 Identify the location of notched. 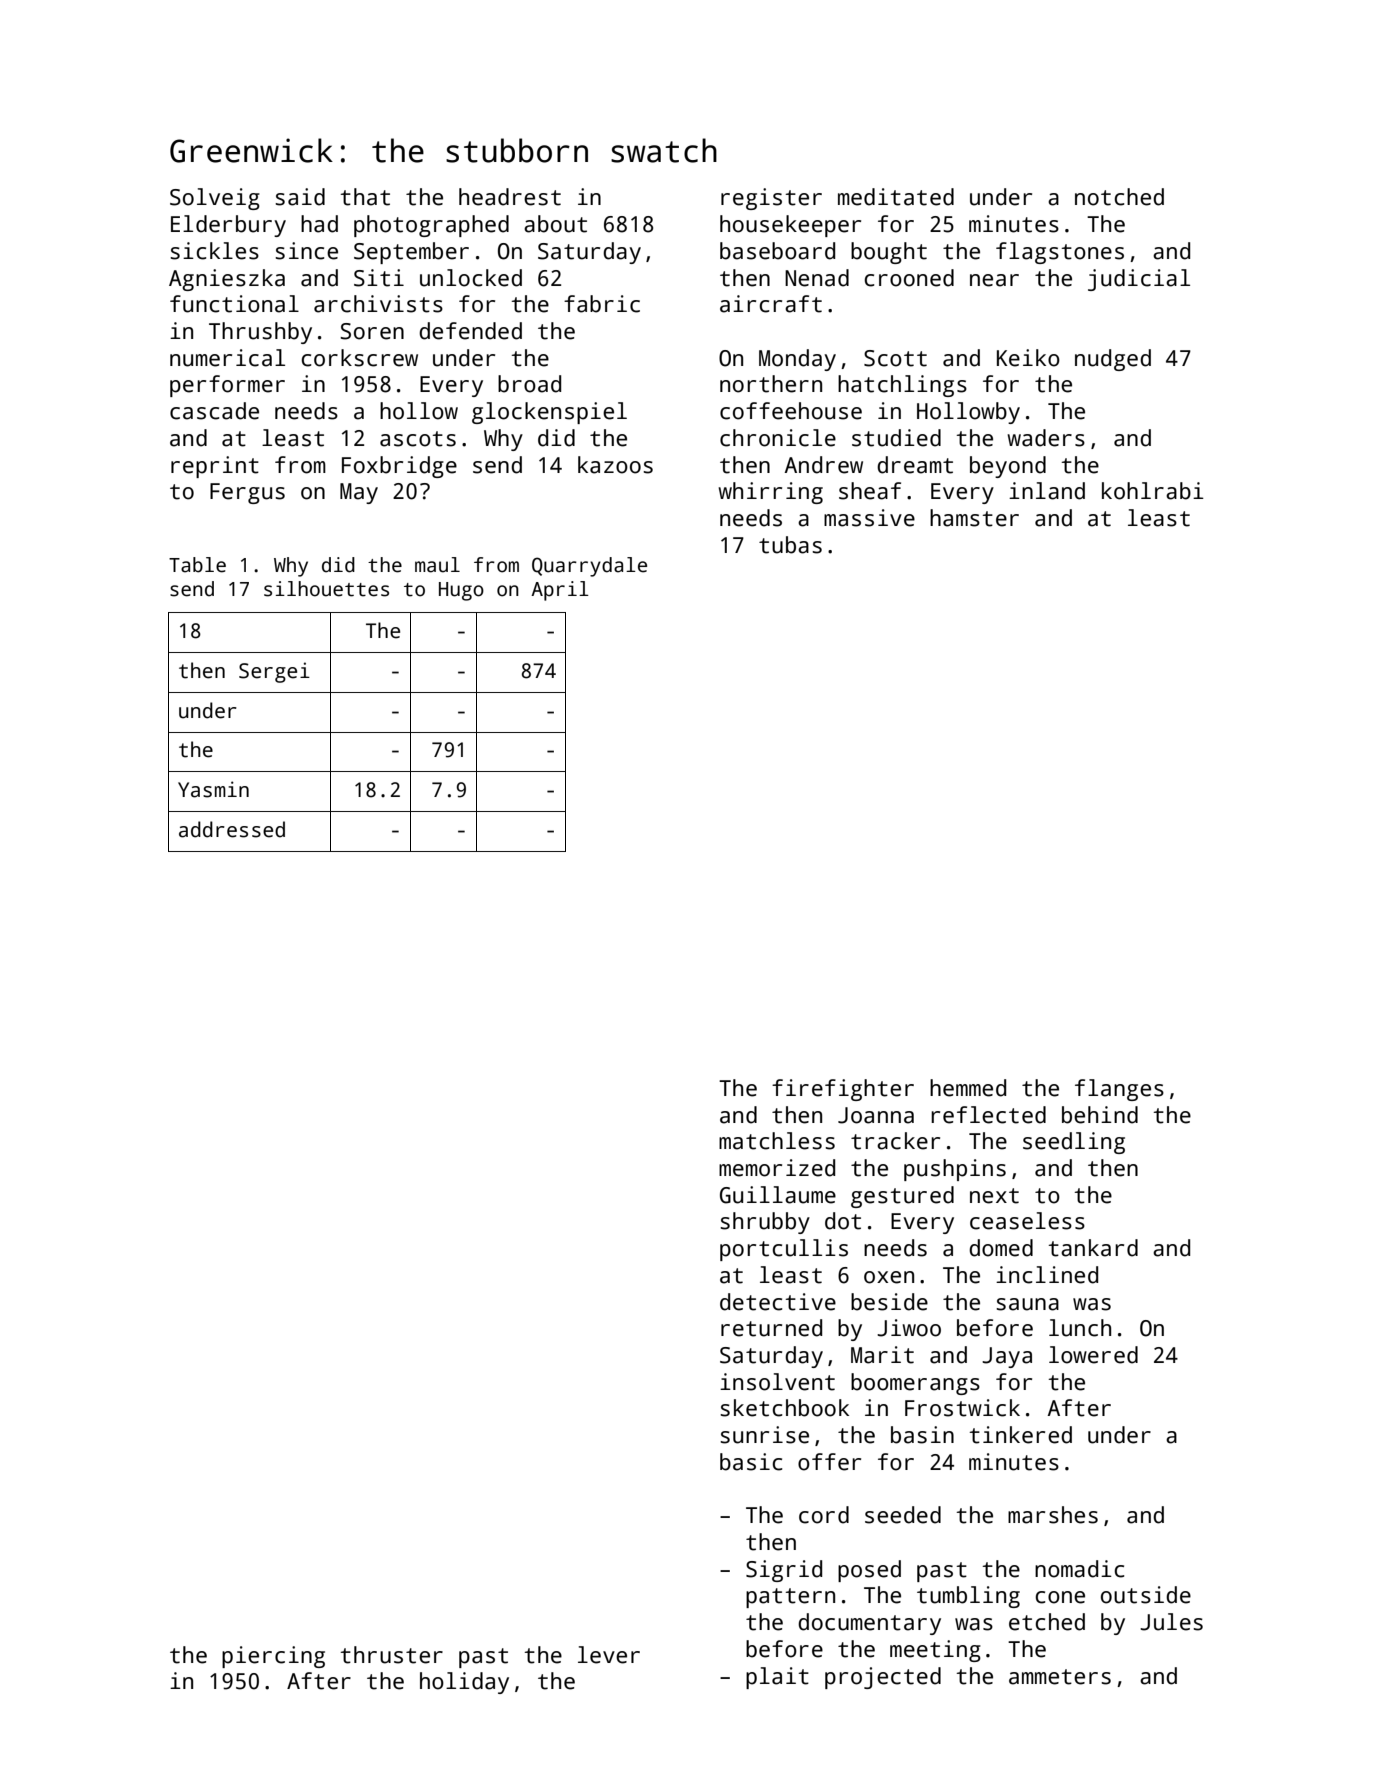
(1119, 197).
